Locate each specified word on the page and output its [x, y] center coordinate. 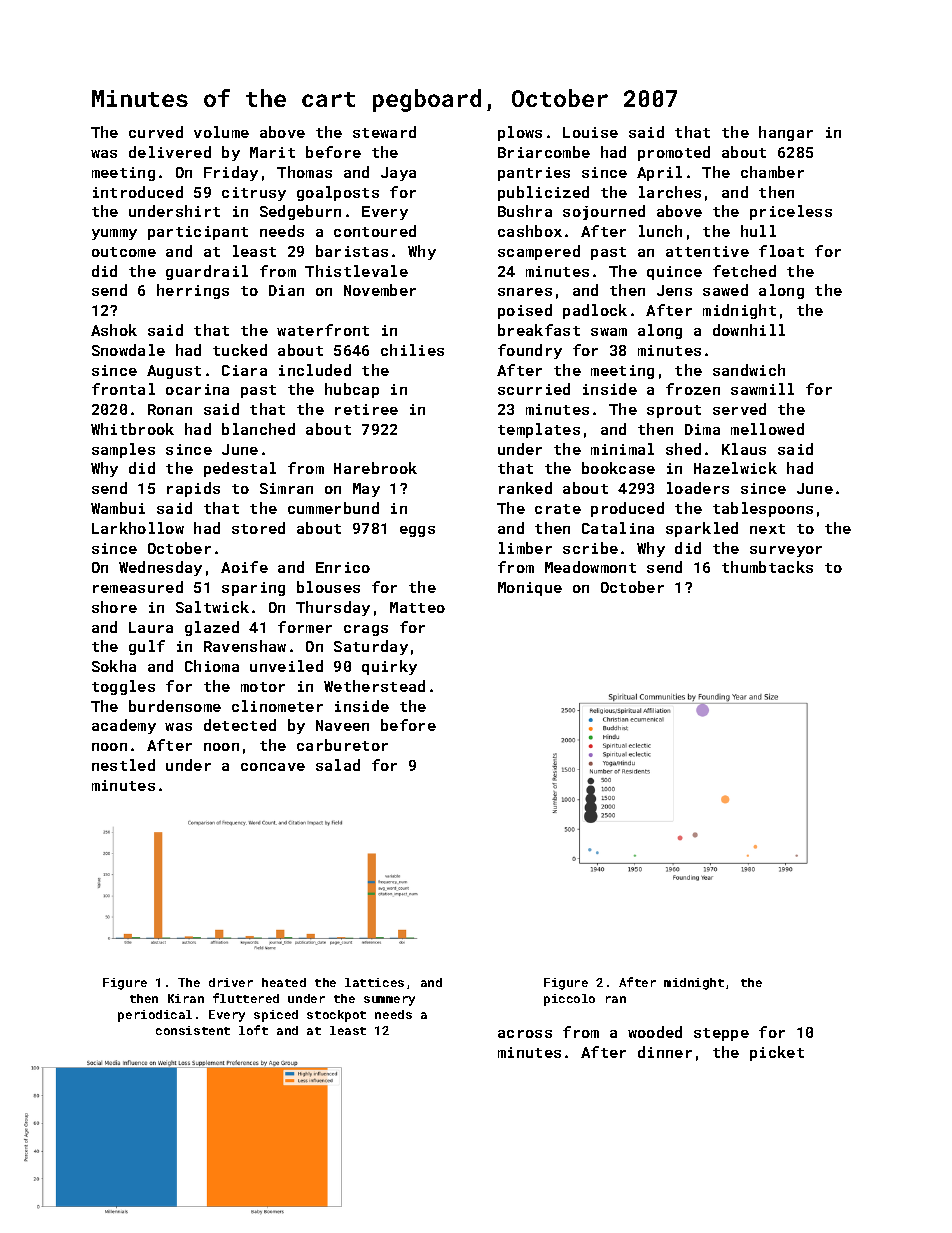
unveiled [286, 666]
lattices [374, 982]
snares [525, 292]
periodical [155, 1016]
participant [198, 233]
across [525, 1034]
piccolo [569, 1000]
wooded [655, 1032]
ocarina [197, 389]
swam [609, 332]
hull [758, 231]
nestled [123, 765]
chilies [412, 350]
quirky [389, 667]
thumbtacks [767, 567]
